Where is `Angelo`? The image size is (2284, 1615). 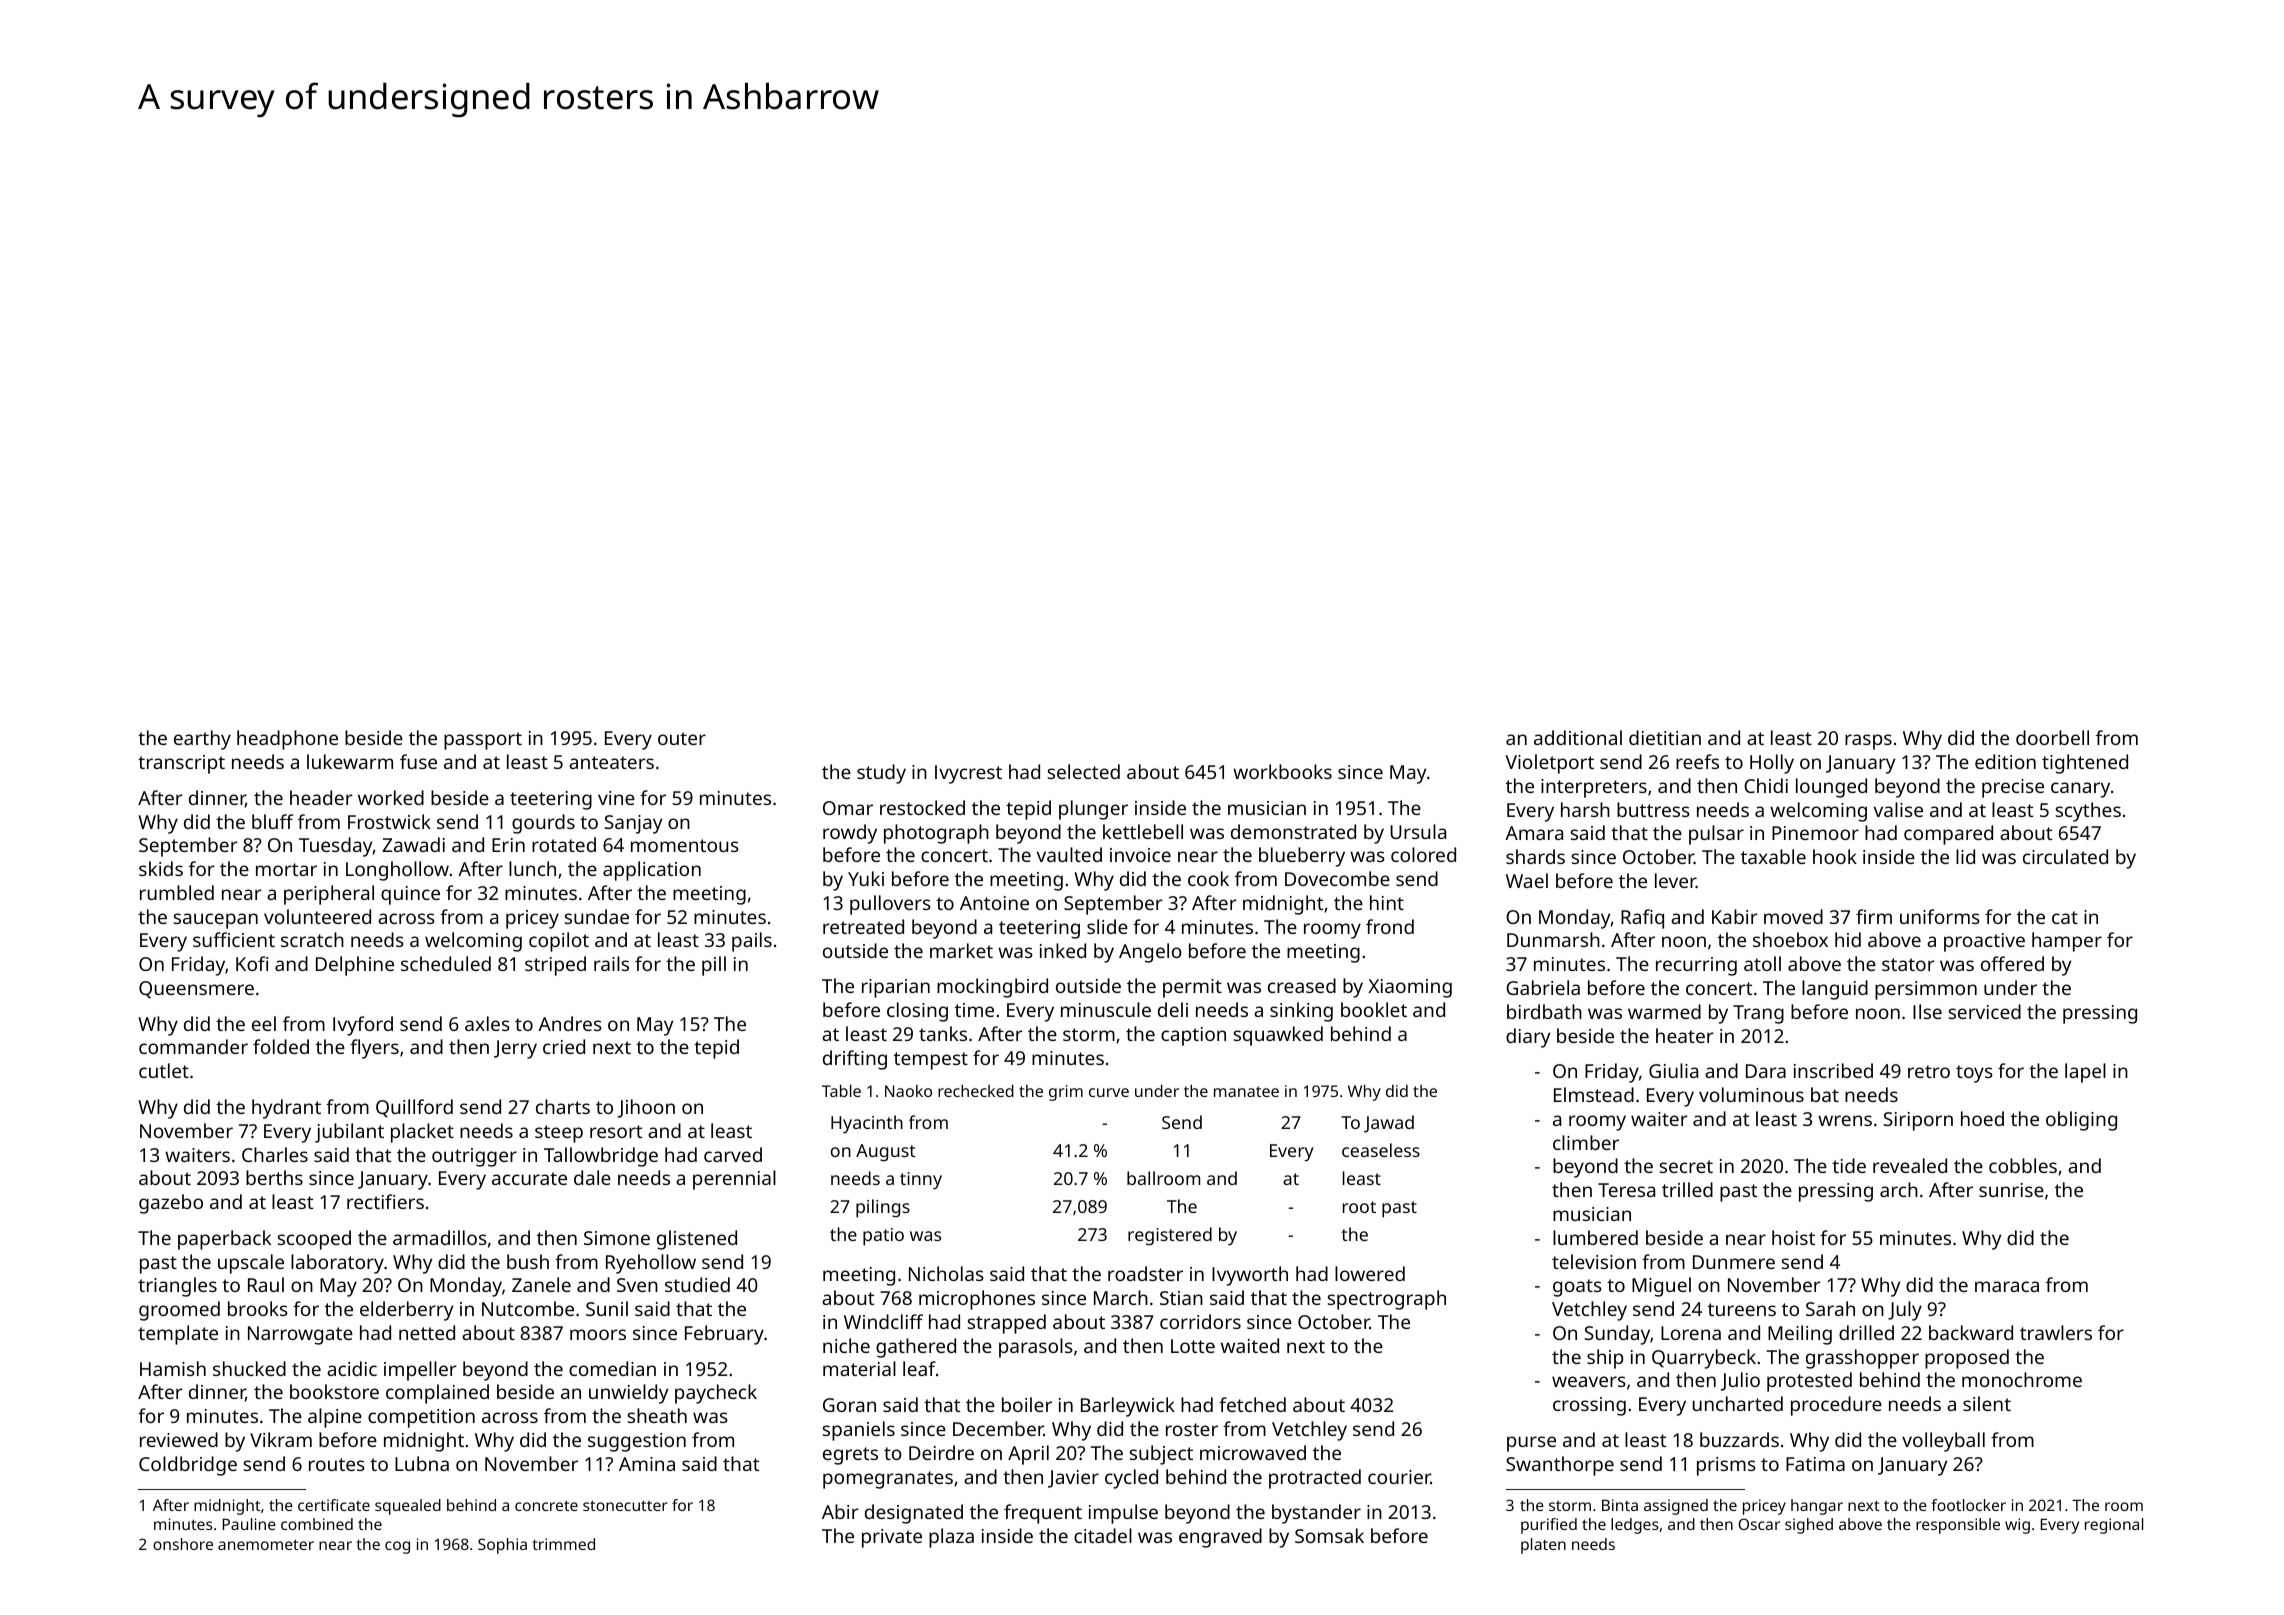 Angelo is located at coordinates (1150, 953).
